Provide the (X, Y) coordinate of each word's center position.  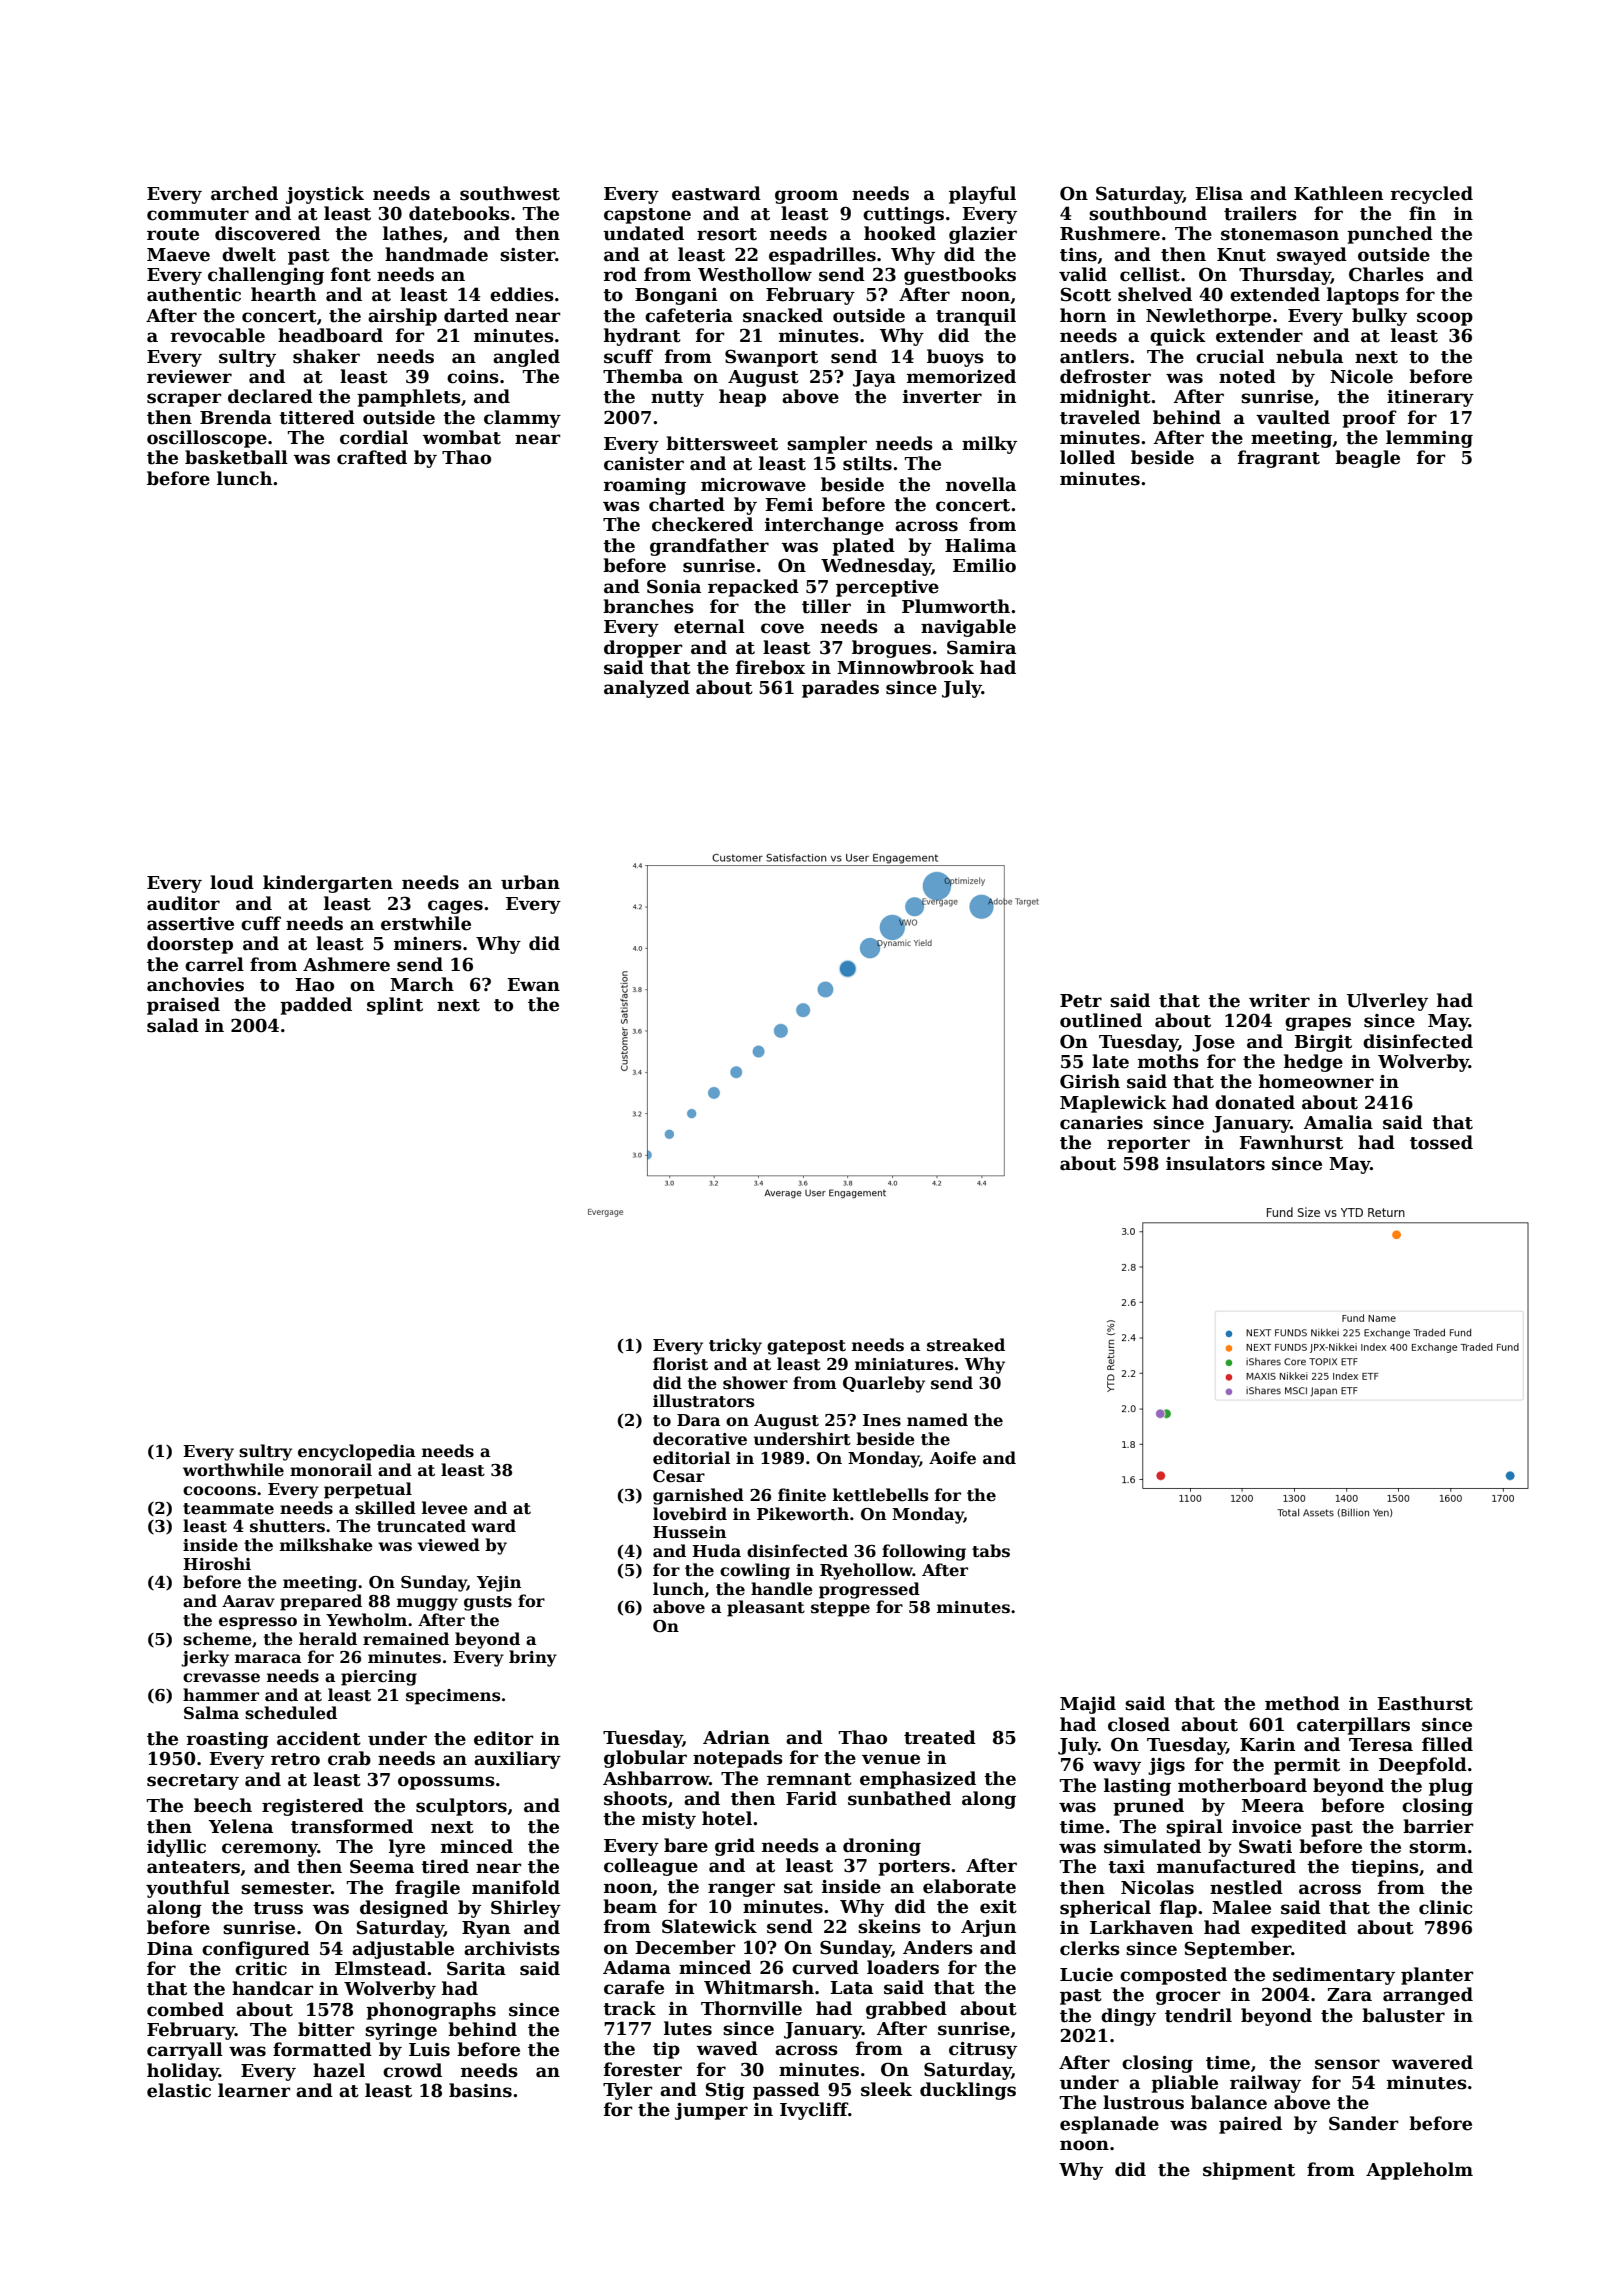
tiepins (1385, 1868)
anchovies (195, 984)
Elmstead (380, 1968)
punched (1390, 235)
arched (244, 193)
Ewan (533, 985)
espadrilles (822, 256)
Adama (637, 1967)
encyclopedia (357, 1452)
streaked (966, 1345)
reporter (1148, 1145)
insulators (1215, 1163)
